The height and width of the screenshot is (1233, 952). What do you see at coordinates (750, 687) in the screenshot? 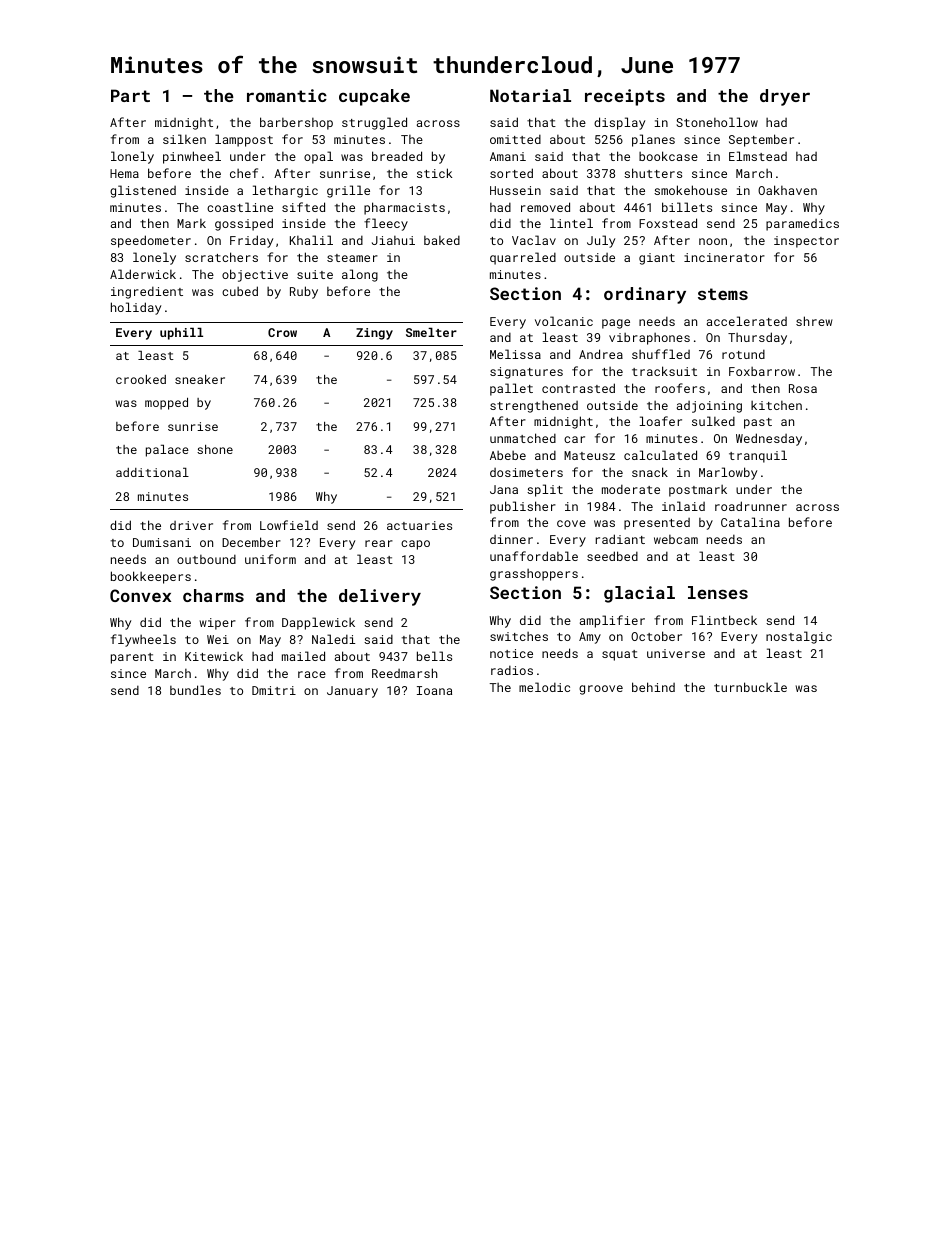
I see `turnbuckle` at bounding box center [750, 687].
